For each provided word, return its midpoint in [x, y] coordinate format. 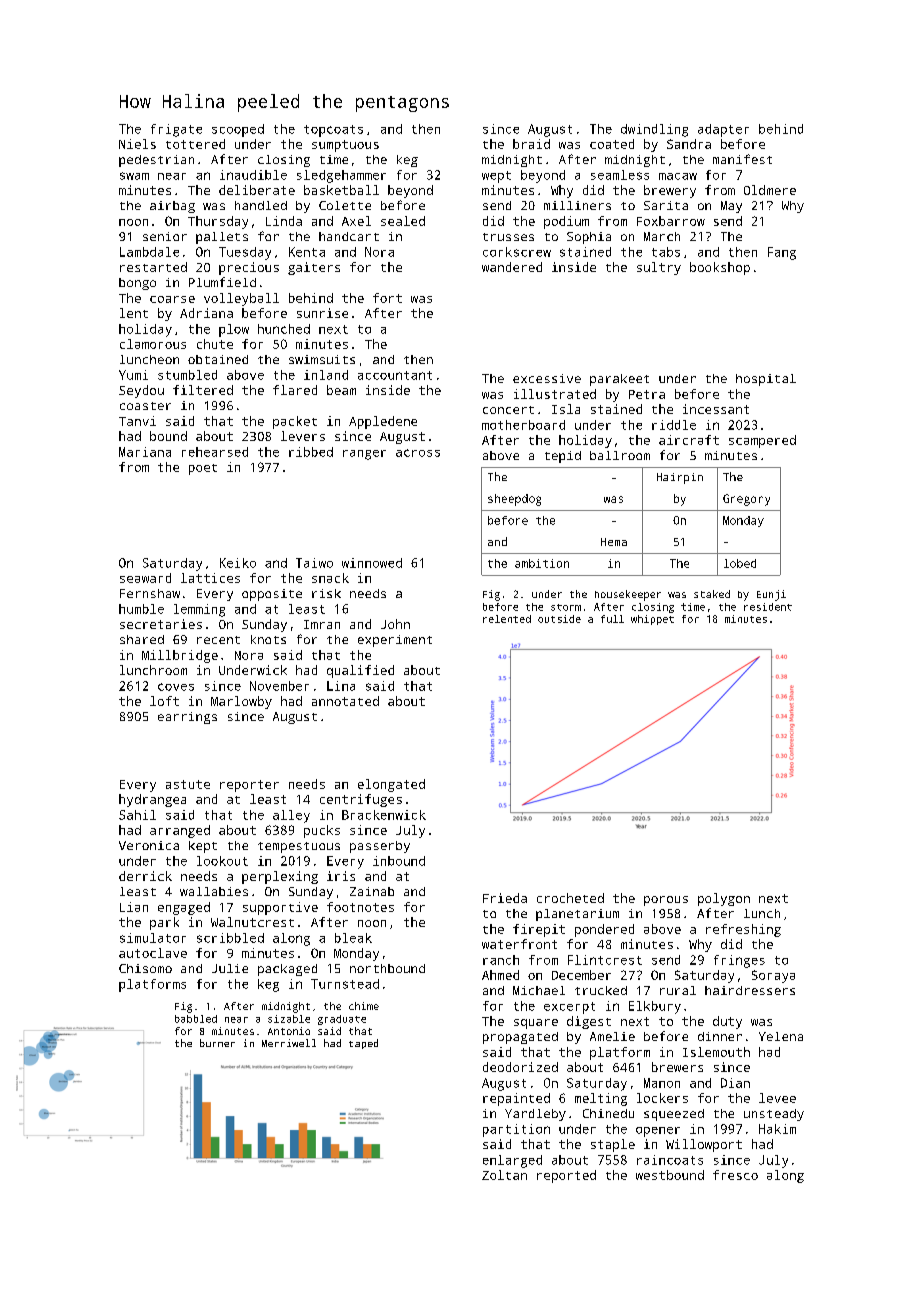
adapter [723, 130]
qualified [360, 671]
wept [496, 177]
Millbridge [180, 656]
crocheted [570, 898]
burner [217, 1043]
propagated [520, 1038]
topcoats [333, 131]
